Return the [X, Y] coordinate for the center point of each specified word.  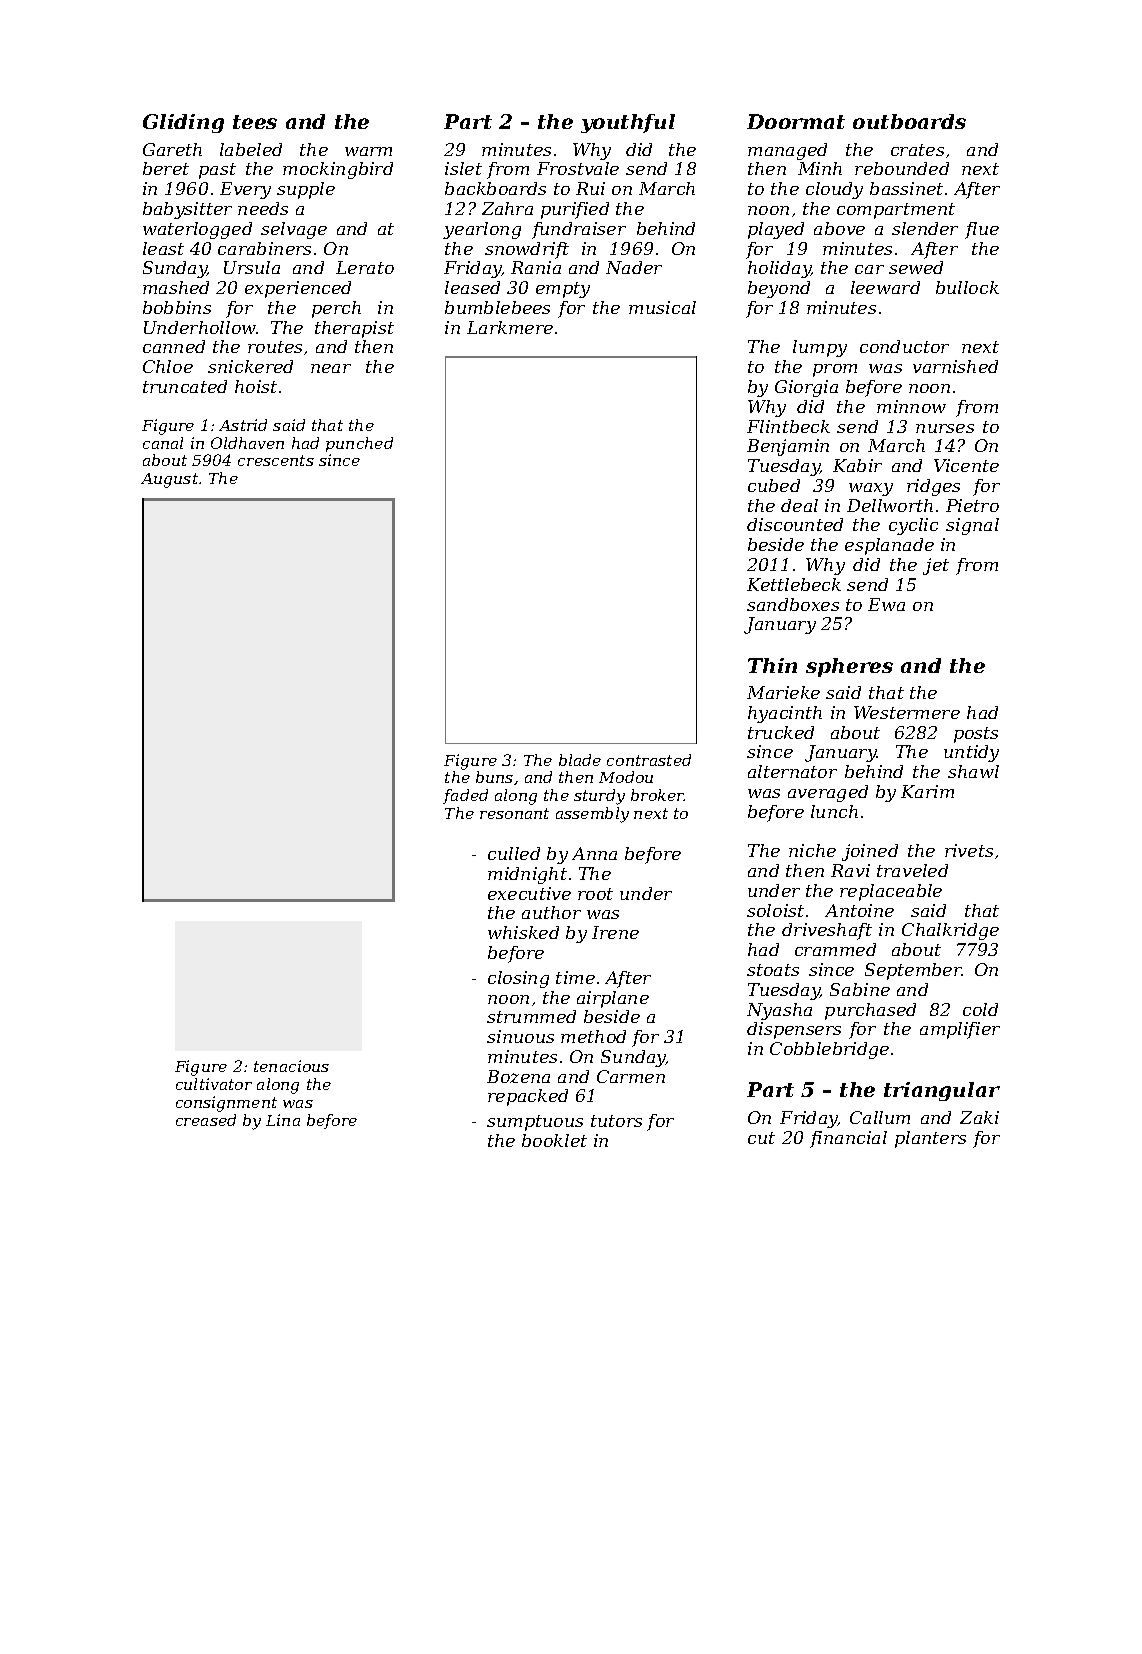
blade [580, 760]
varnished [955, 366]
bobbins [177, 307]
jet [936, 566]
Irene [615, 932]
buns [494, 777]
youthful [628, 123]
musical [662, 307]
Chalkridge [950, 931]
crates [917, 150]
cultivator [214, 1084]
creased [206, 1120]
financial [848, 1139]
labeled [251, 149]
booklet [554, 1140]
